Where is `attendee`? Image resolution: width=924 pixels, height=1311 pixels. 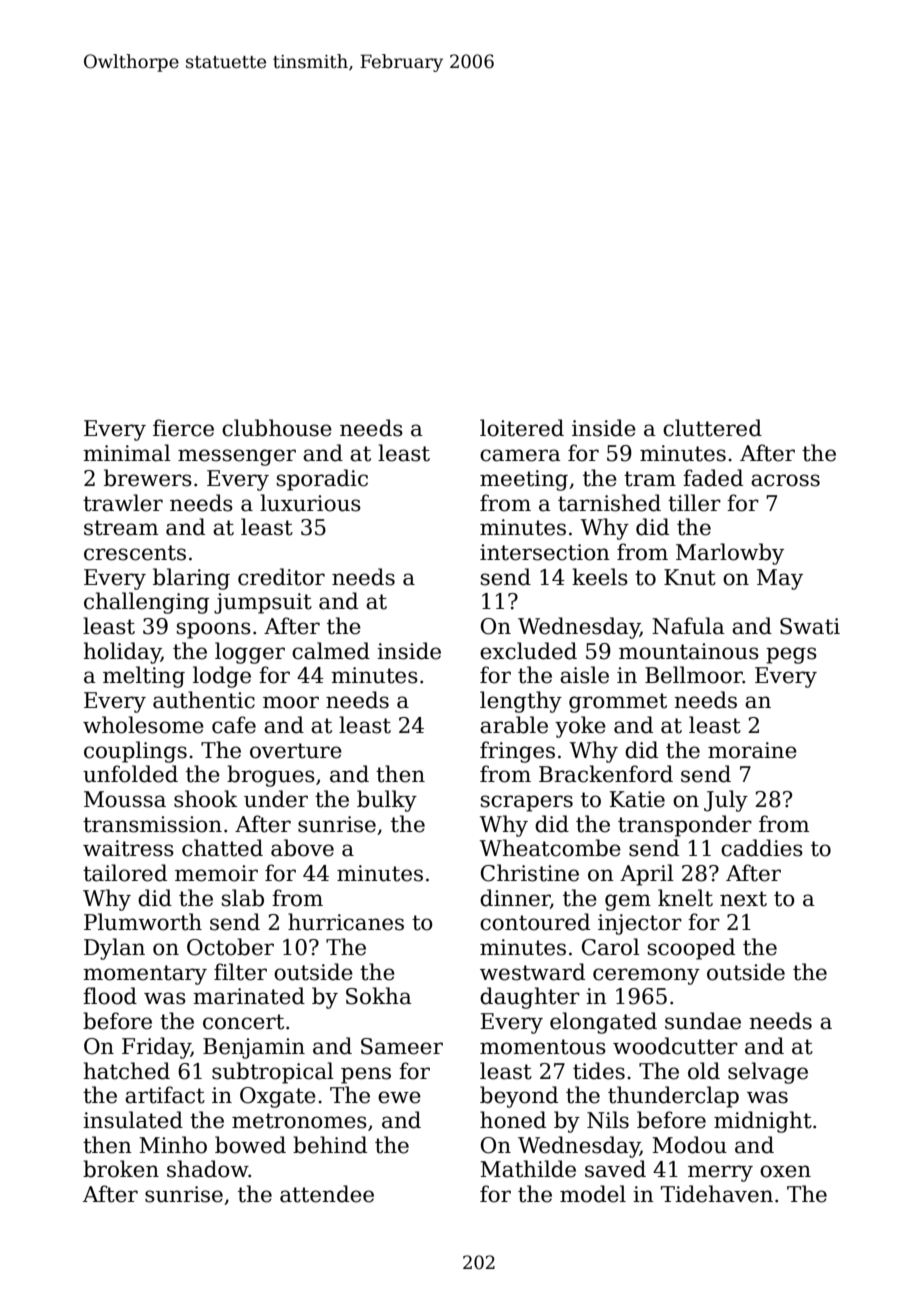
attendee is located at coordinates (327, 1194).
